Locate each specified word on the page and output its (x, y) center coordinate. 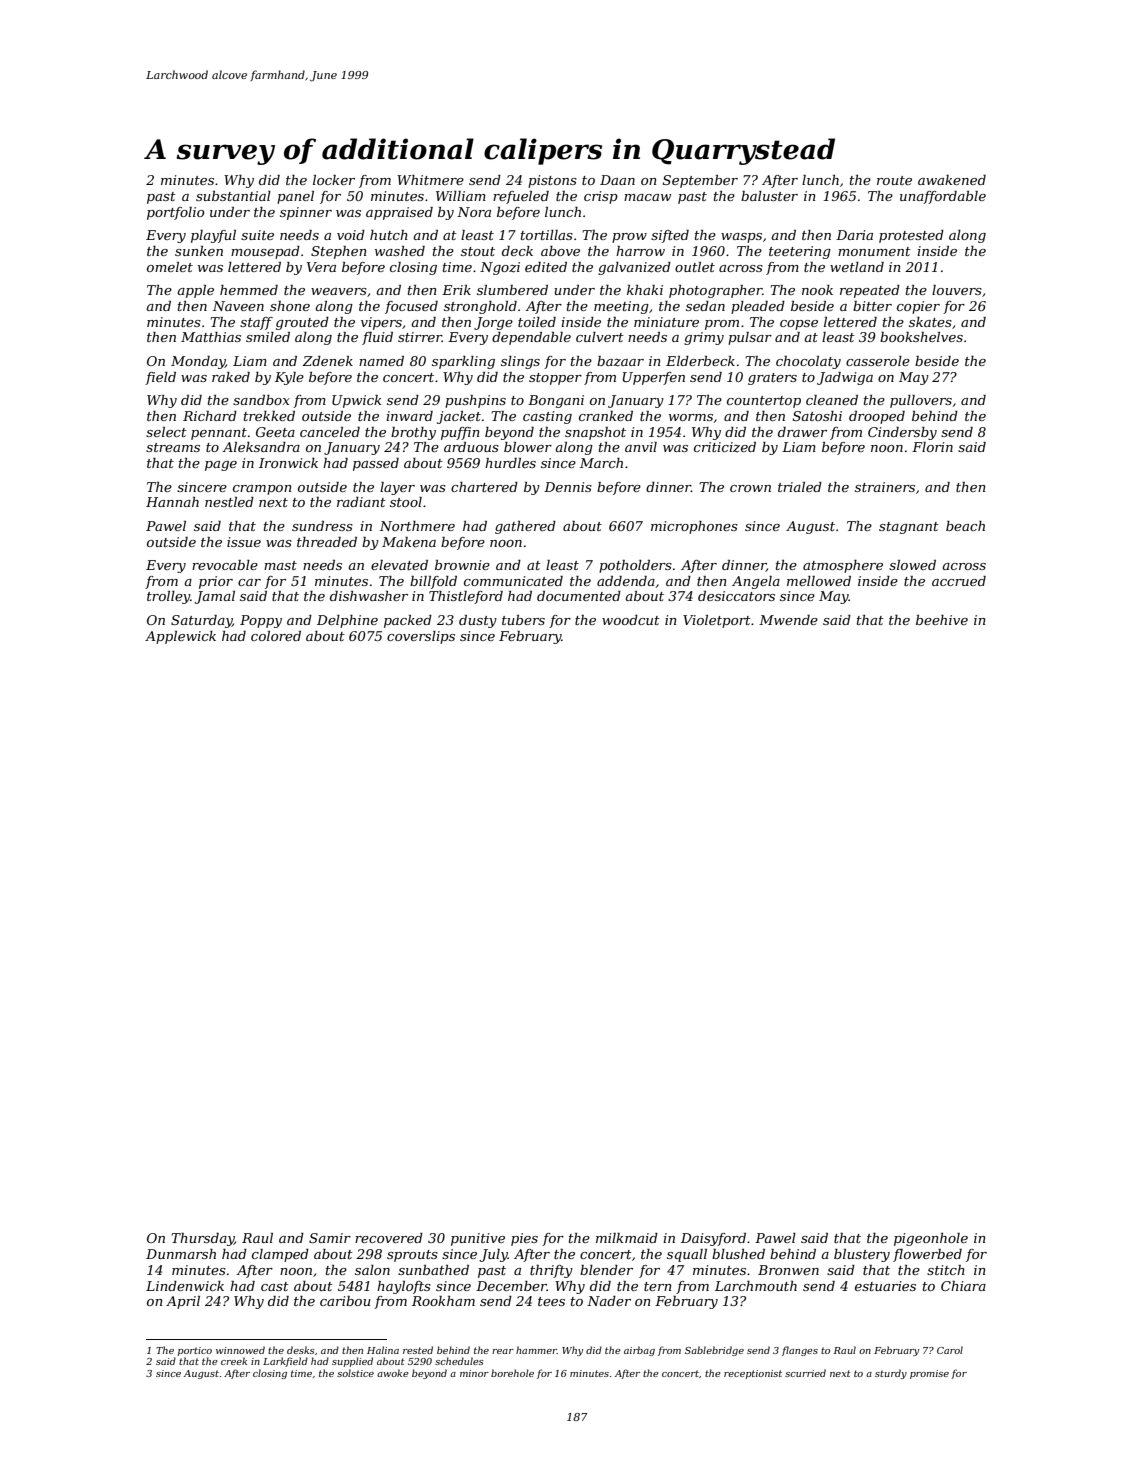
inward (409, 416)
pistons (552, 181)
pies (524, 1239)
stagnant (909, 528)
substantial (233, 196)
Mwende (788, 620)
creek (234, 1361)
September (700, 181)
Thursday (202, 1239)
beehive (942, 620)
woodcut (631, 620)
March (601, 463)
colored (276, 636)
